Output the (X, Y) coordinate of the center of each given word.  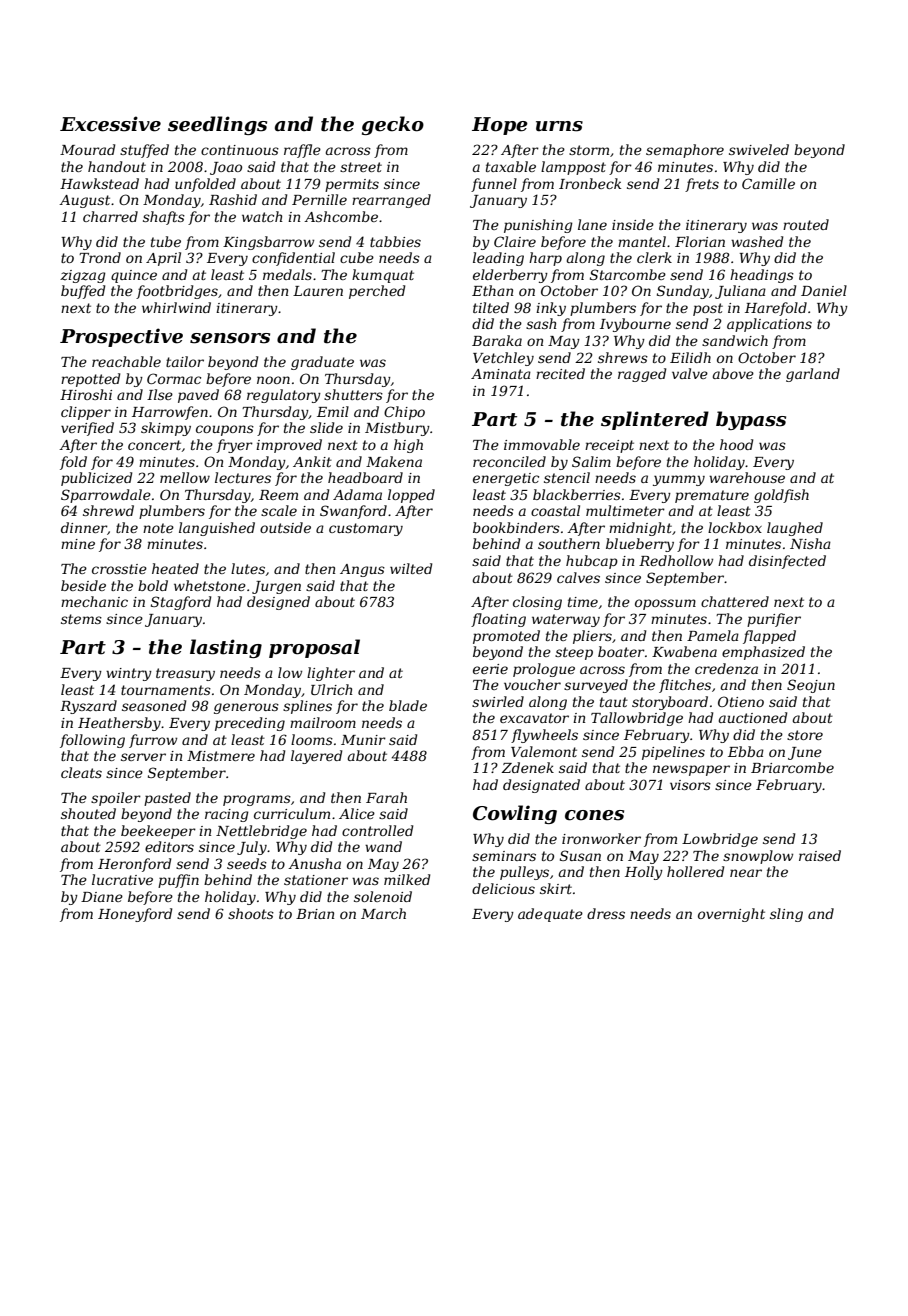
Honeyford (135, 915)
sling (786, 915)
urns (559, 126)
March (383, 913)
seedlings (217, 125)
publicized (96, 479)
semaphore (685, 151)
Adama (357, 494)
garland (813, 375)
